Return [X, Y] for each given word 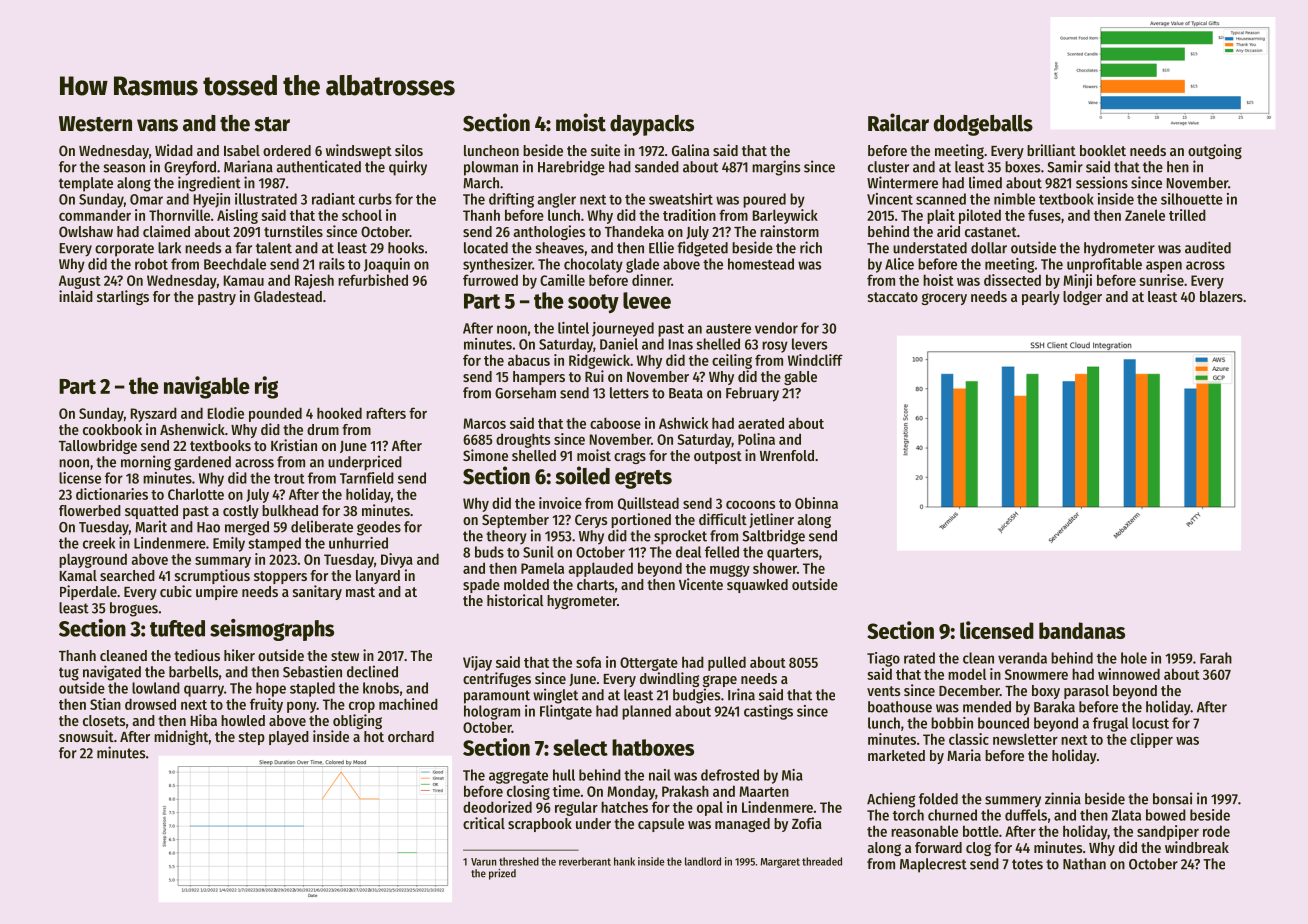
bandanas [1082, 630]
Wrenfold [787, 455]
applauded [600, 569]
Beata [686, 393]
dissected [1012, 280]
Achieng [891, 800]
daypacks [652, 125]
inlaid [76, 296]
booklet [1103, 150]
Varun [484, 862]
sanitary [317, 592]
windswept [359, 151]
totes [1027, 864]
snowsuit [86, 736]
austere [728, 329]
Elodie [226, 413]
